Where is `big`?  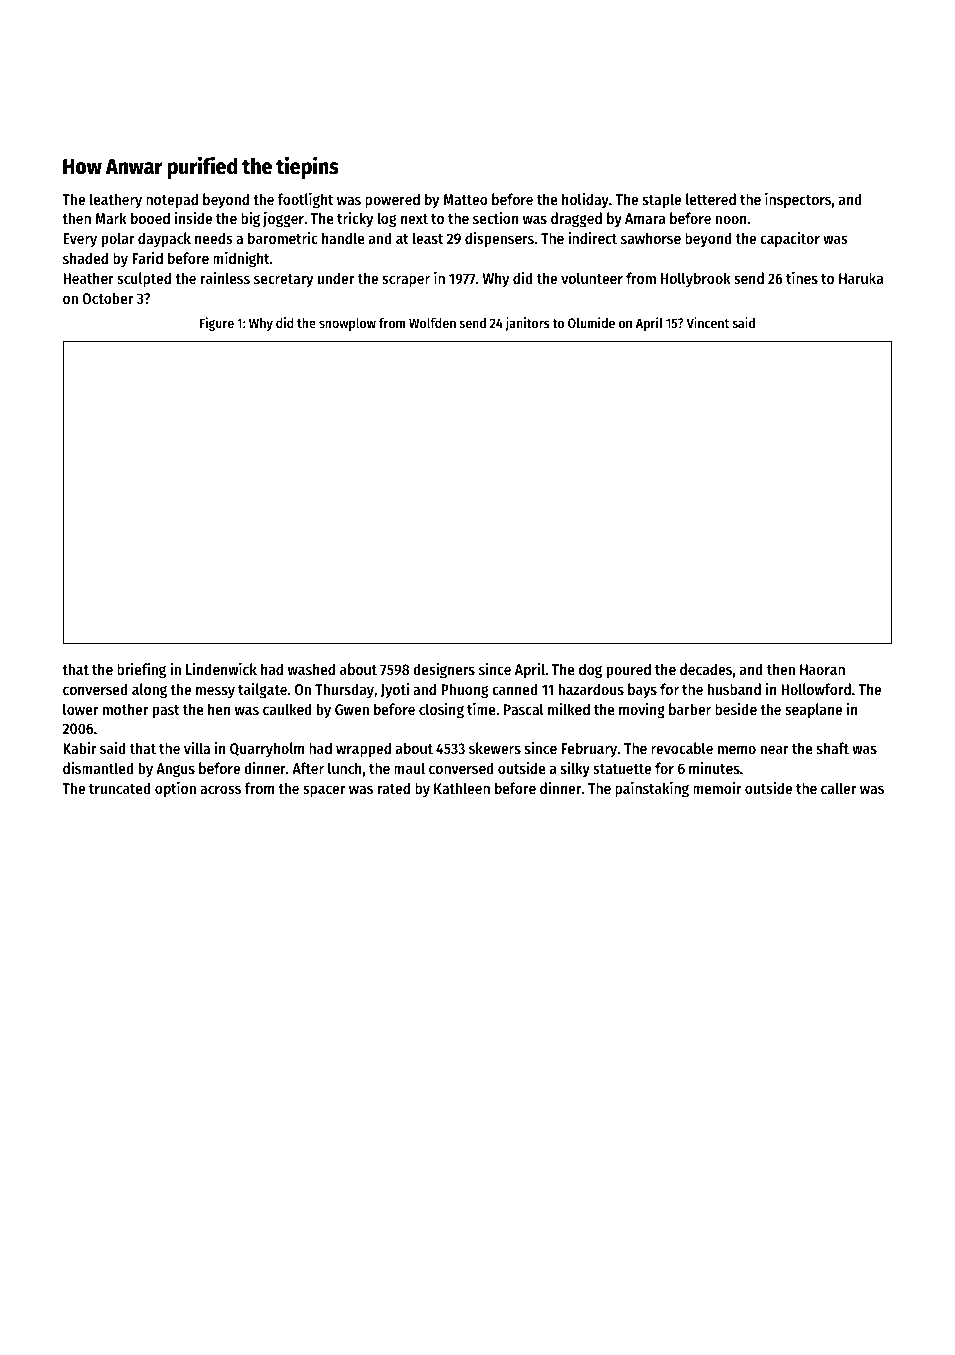
big is located at coordinates (250, 220).
